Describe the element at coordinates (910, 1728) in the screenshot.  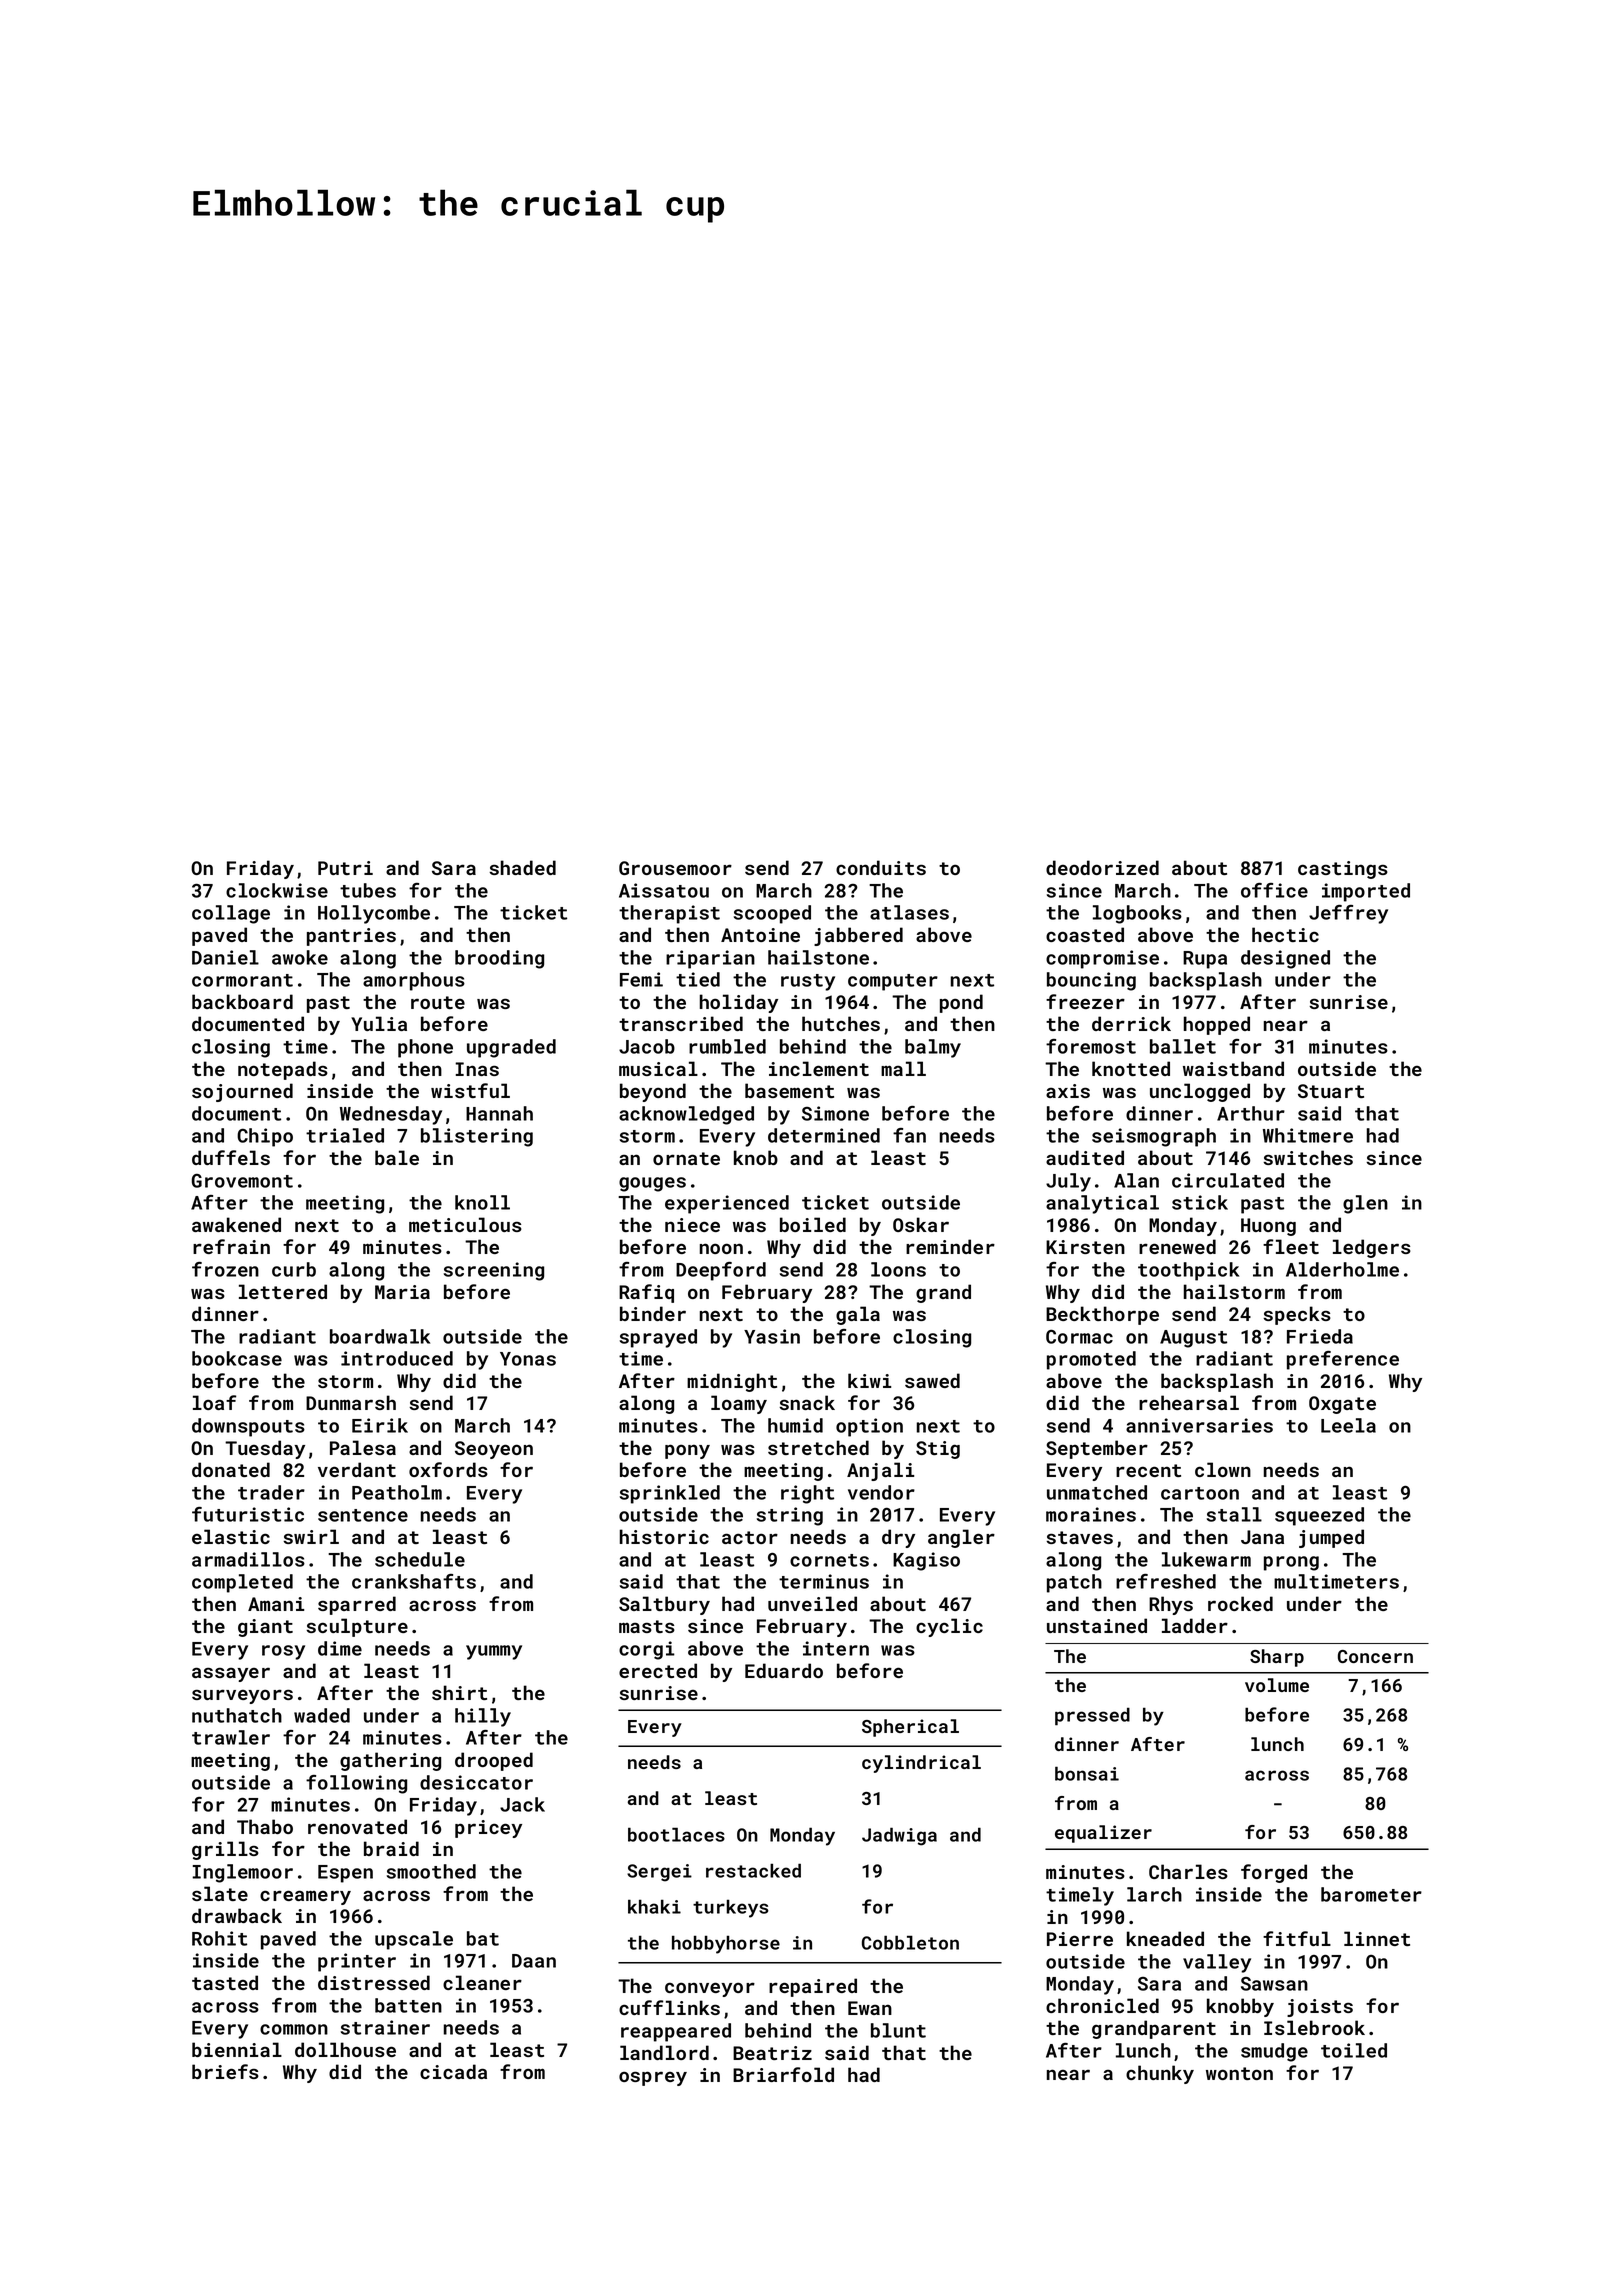
I see `Spherical` at that location.
